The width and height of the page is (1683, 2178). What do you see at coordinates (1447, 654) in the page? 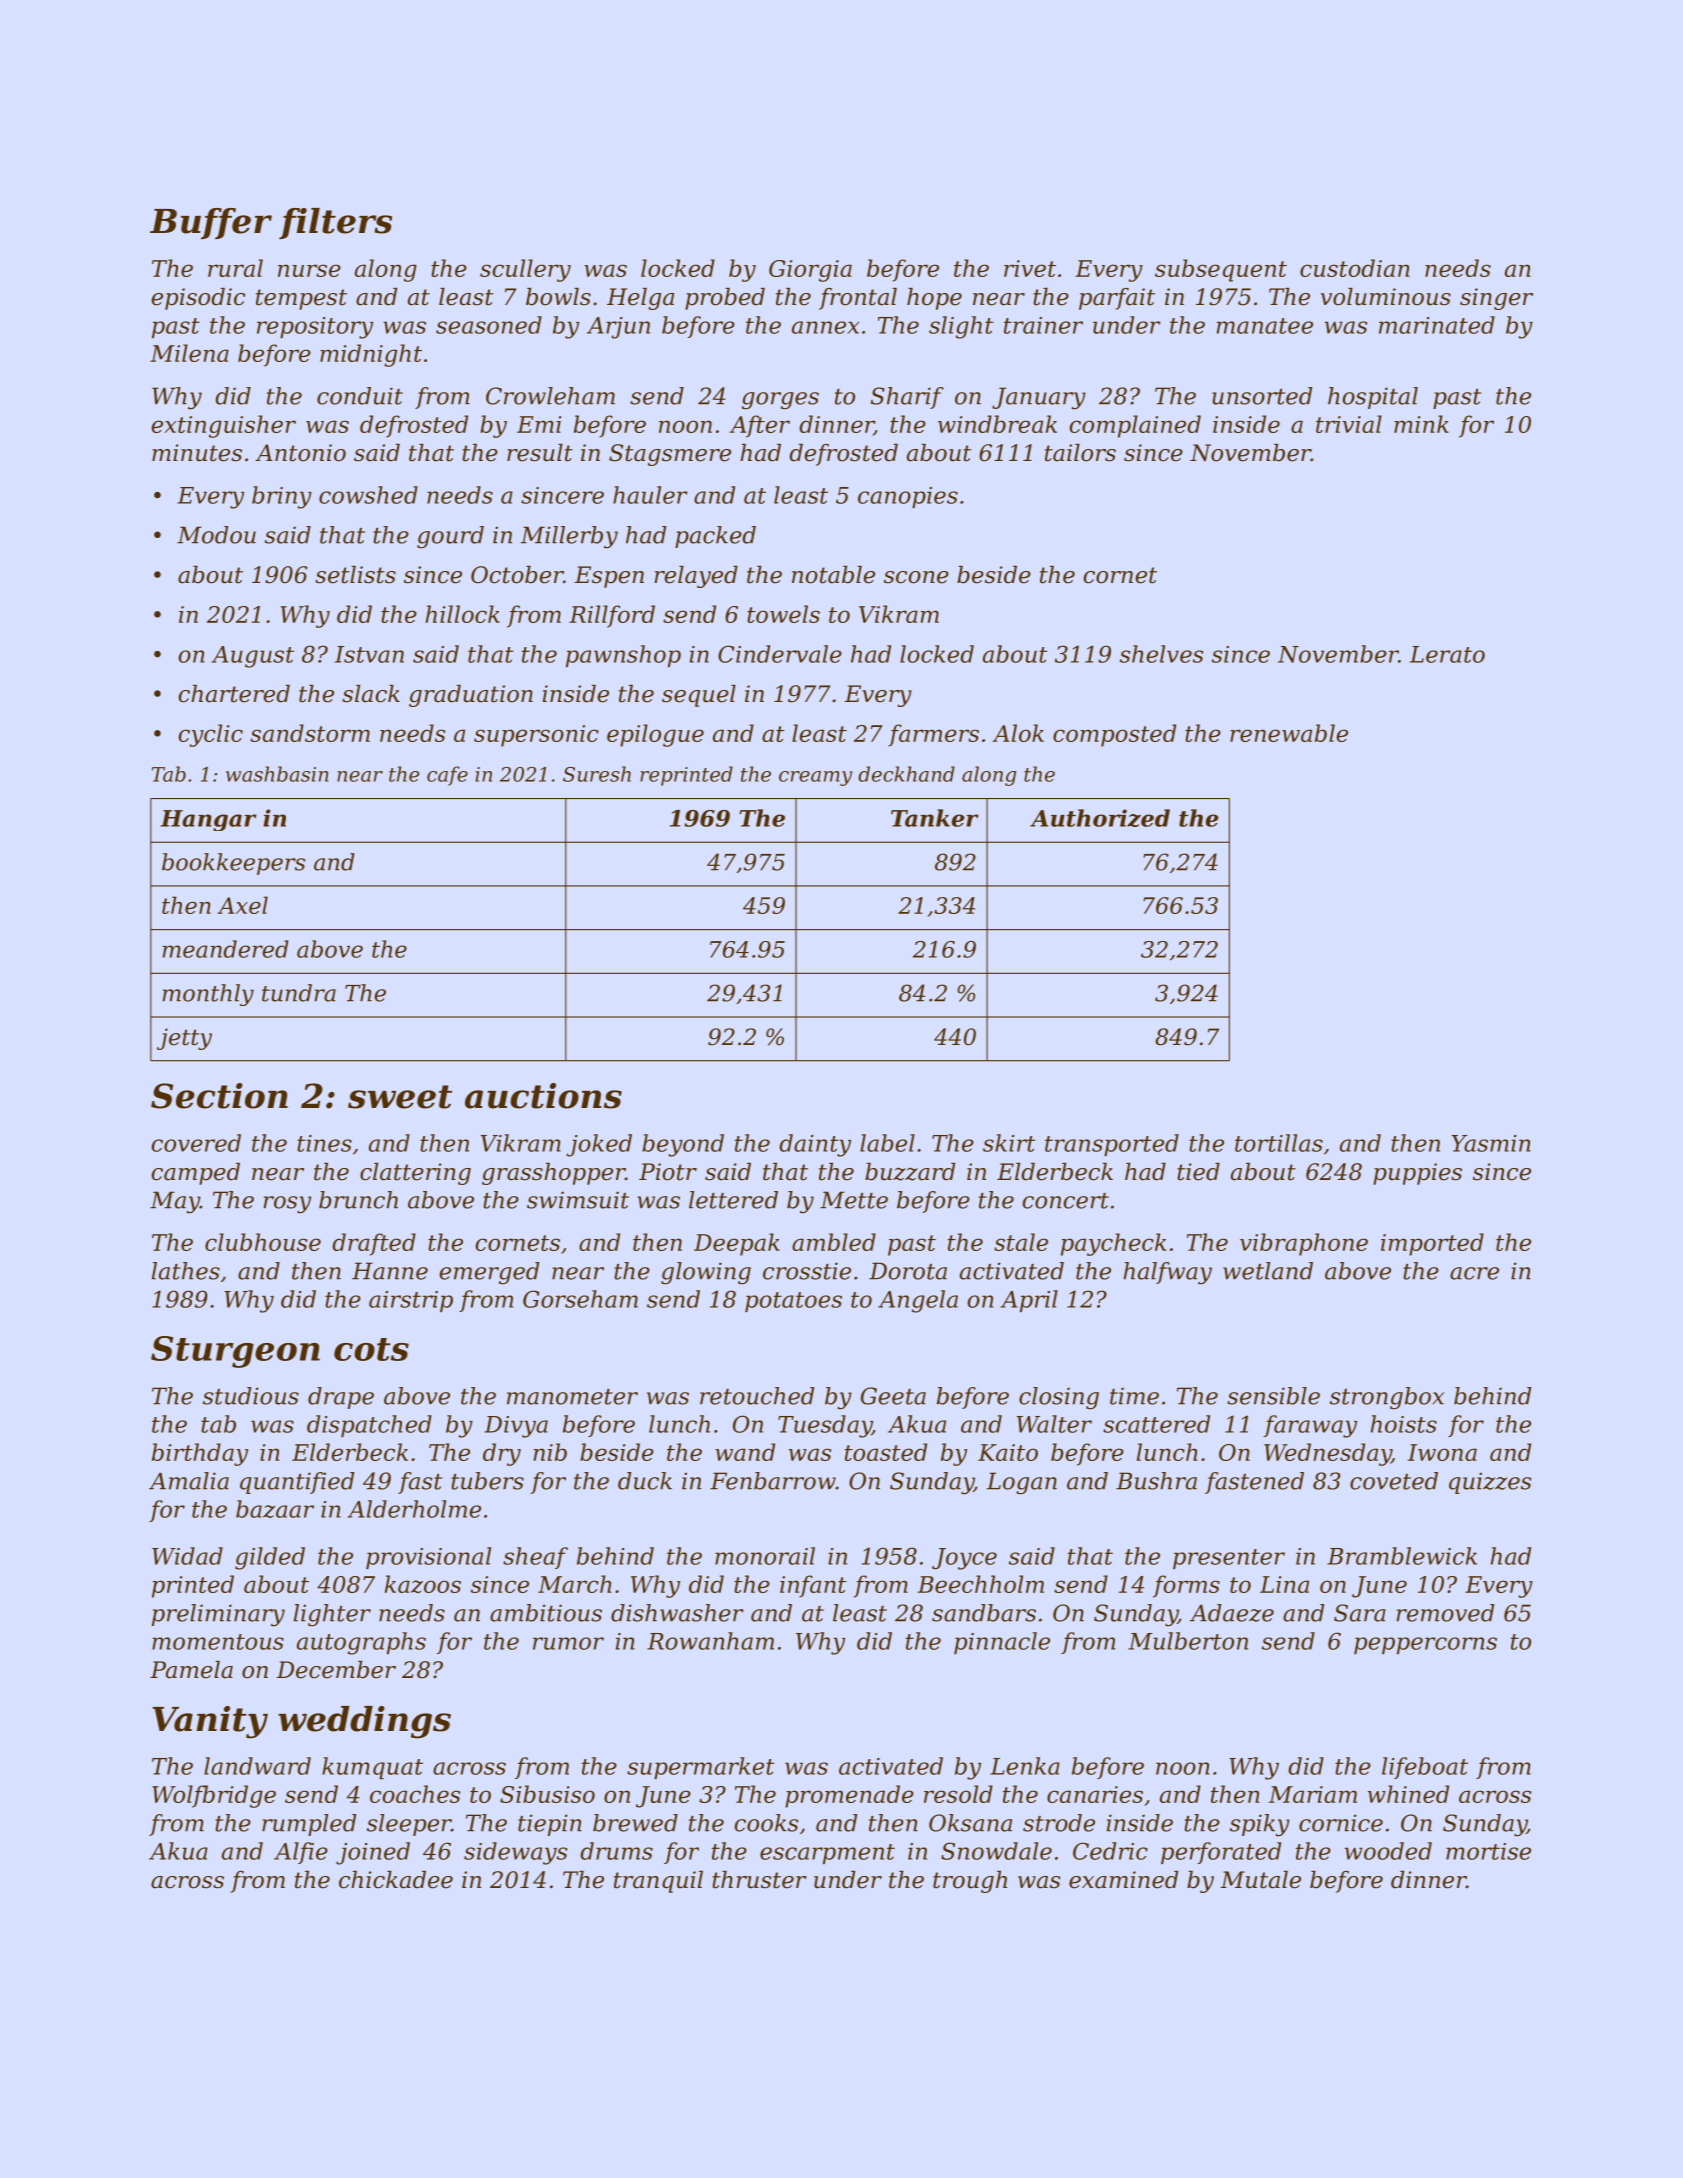
I see `Lerato` at bounding box center [1447, 654].
